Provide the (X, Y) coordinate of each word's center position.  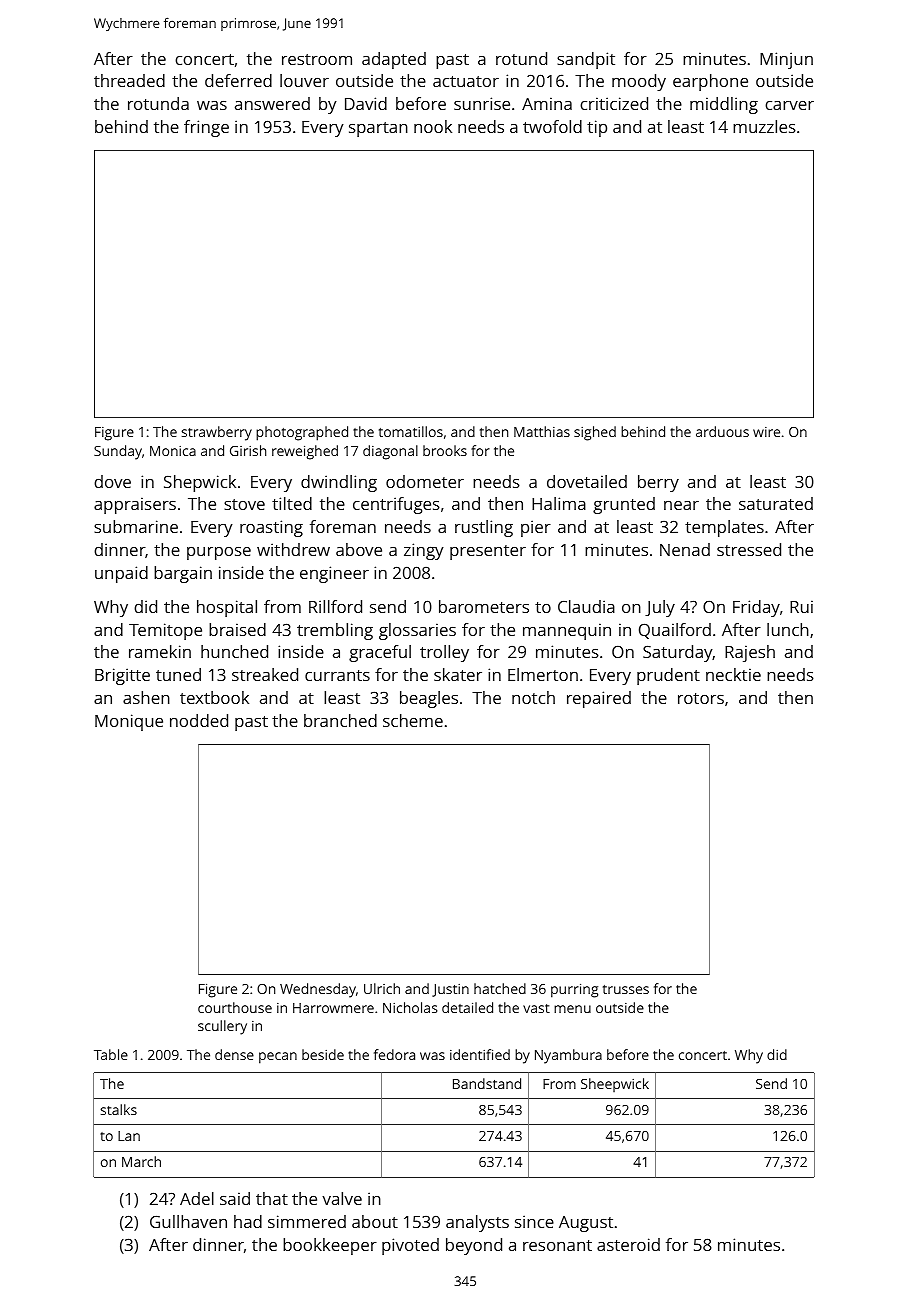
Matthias (542, 431)
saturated (776, 503)
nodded (199, 720)
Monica (173, 451)
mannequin (567, 631)
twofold (552, 126)
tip (597, 128)
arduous (722, 431)
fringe (206, 128)
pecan (278, 1058)
